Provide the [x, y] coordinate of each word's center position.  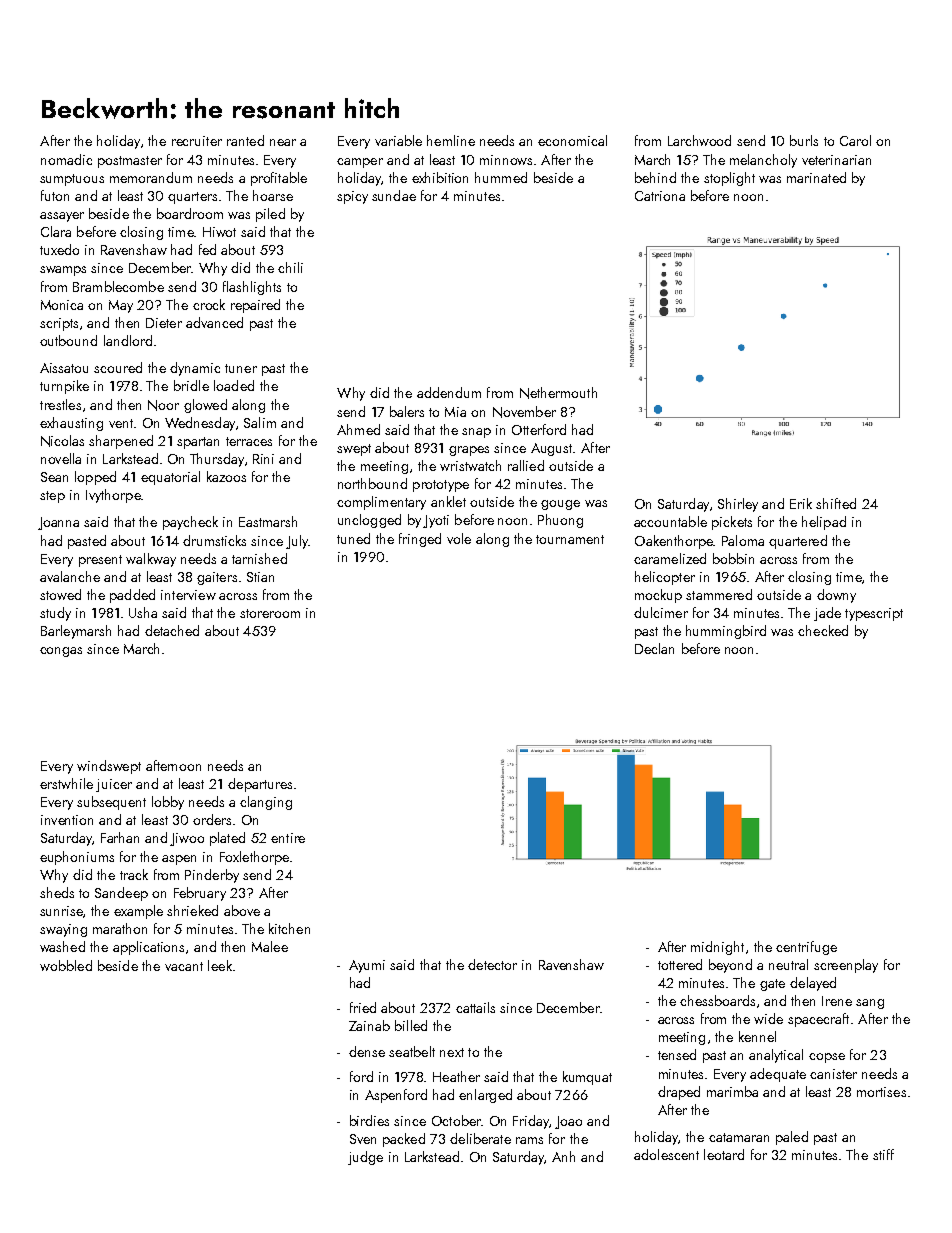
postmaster [130, 162]
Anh [563, 1156]
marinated [816, 177]
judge [365, 1158]
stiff [883, 1154]
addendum [449, 392]
